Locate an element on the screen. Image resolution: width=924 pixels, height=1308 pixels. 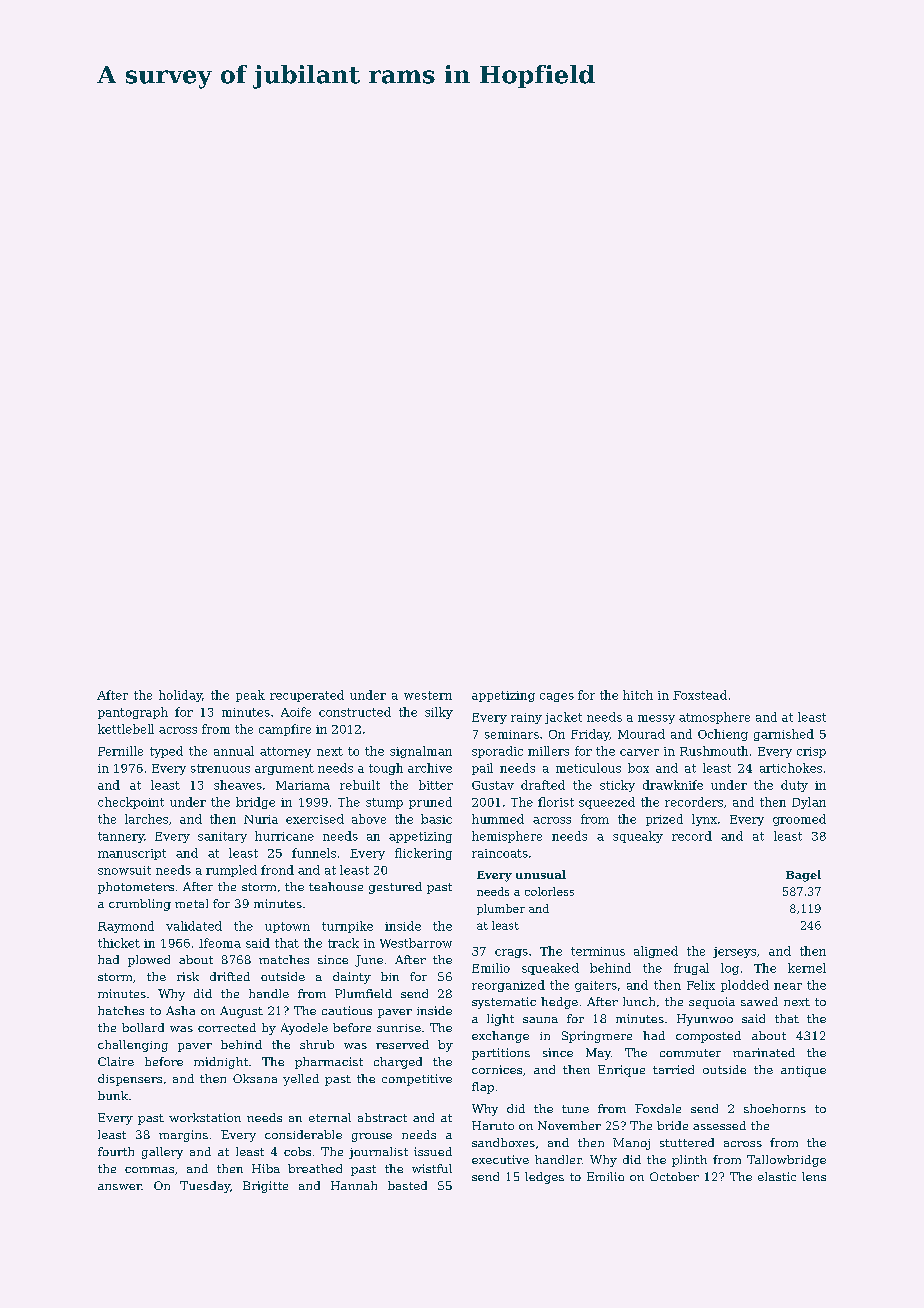
metal is located at coordinates (191, 903).
